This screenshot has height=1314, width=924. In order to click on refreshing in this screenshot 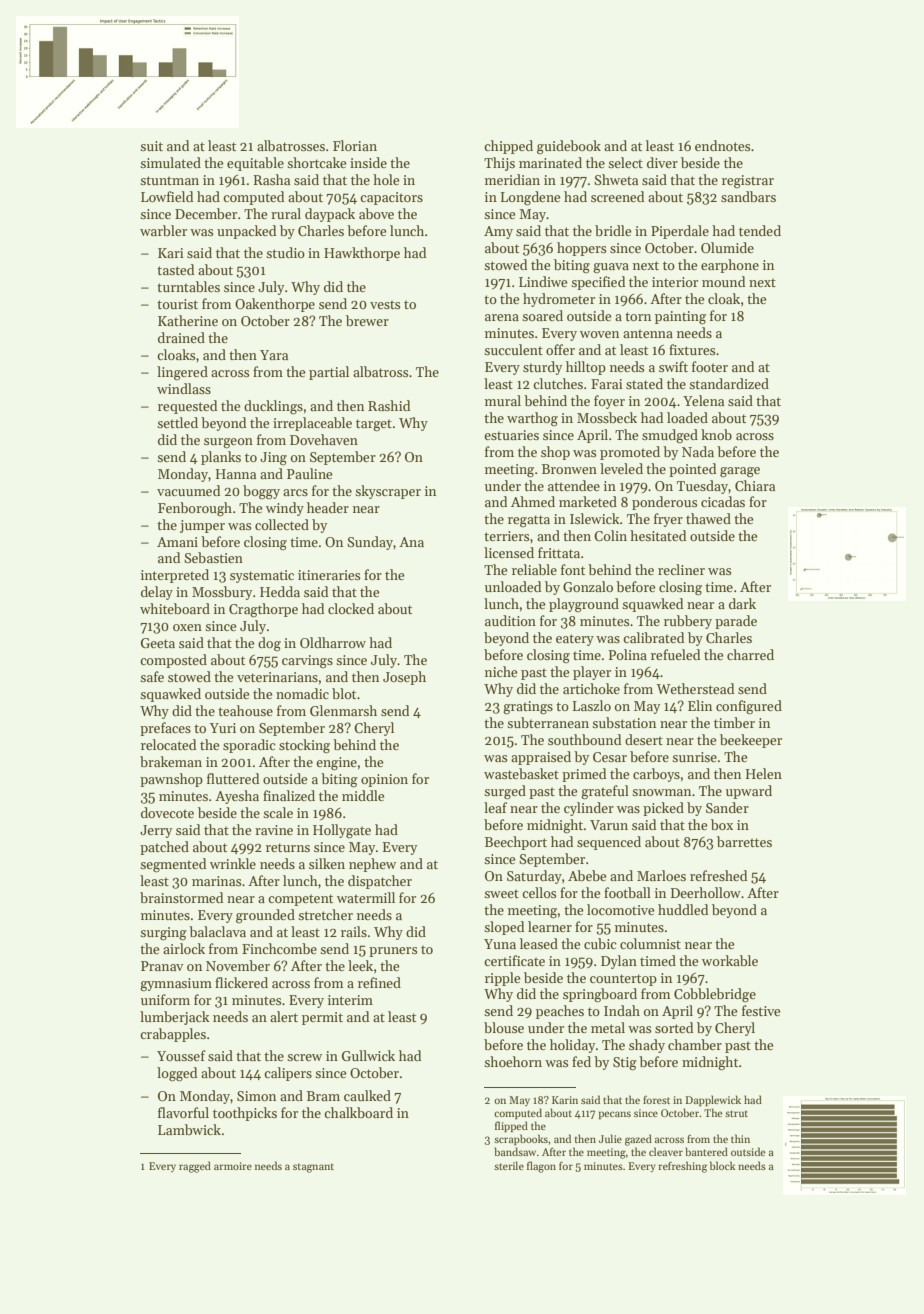, I will do `click(682, 1167)`.
